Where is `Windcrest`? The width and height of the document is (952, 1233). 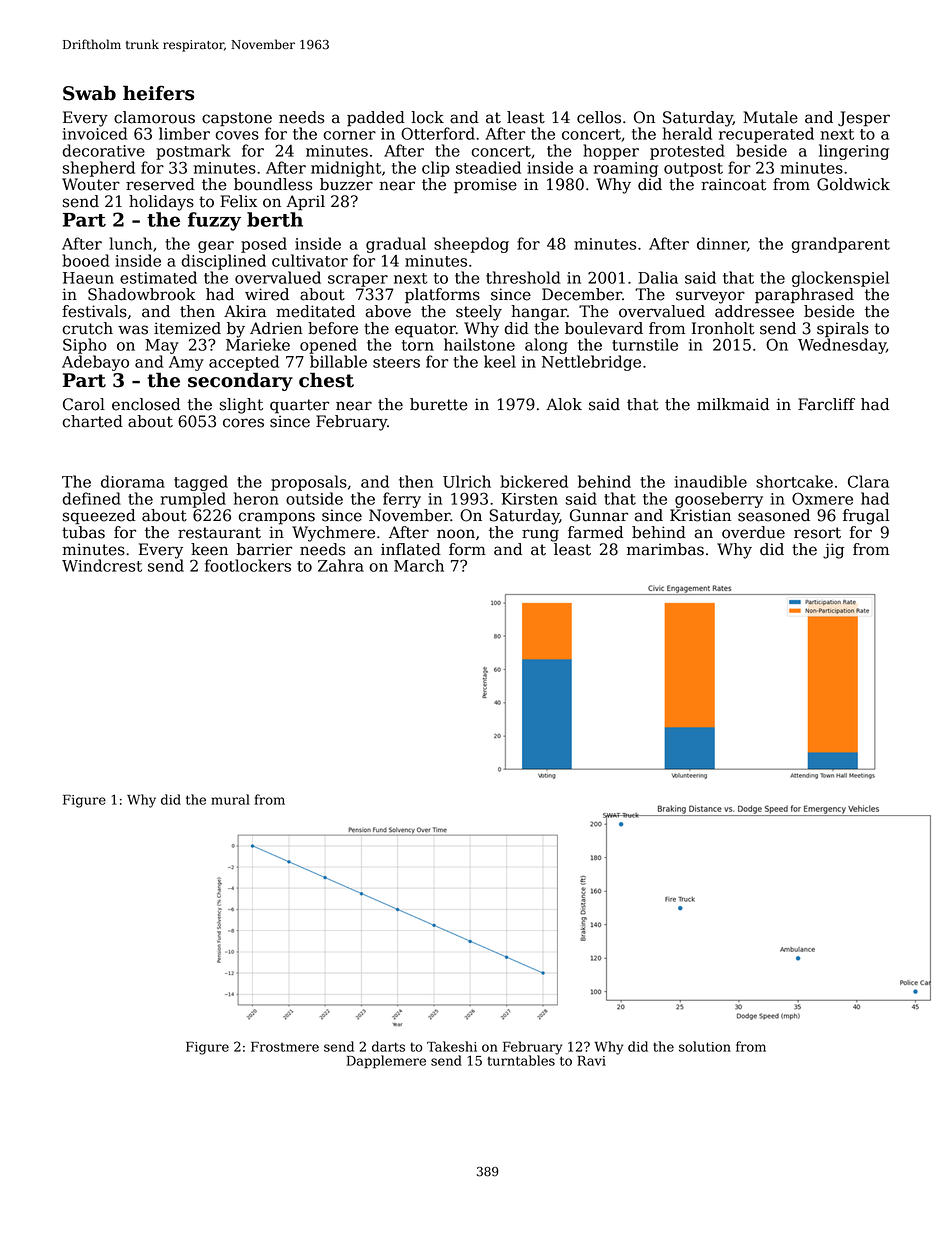 Windcrest is located at coordinates (102, 565).
